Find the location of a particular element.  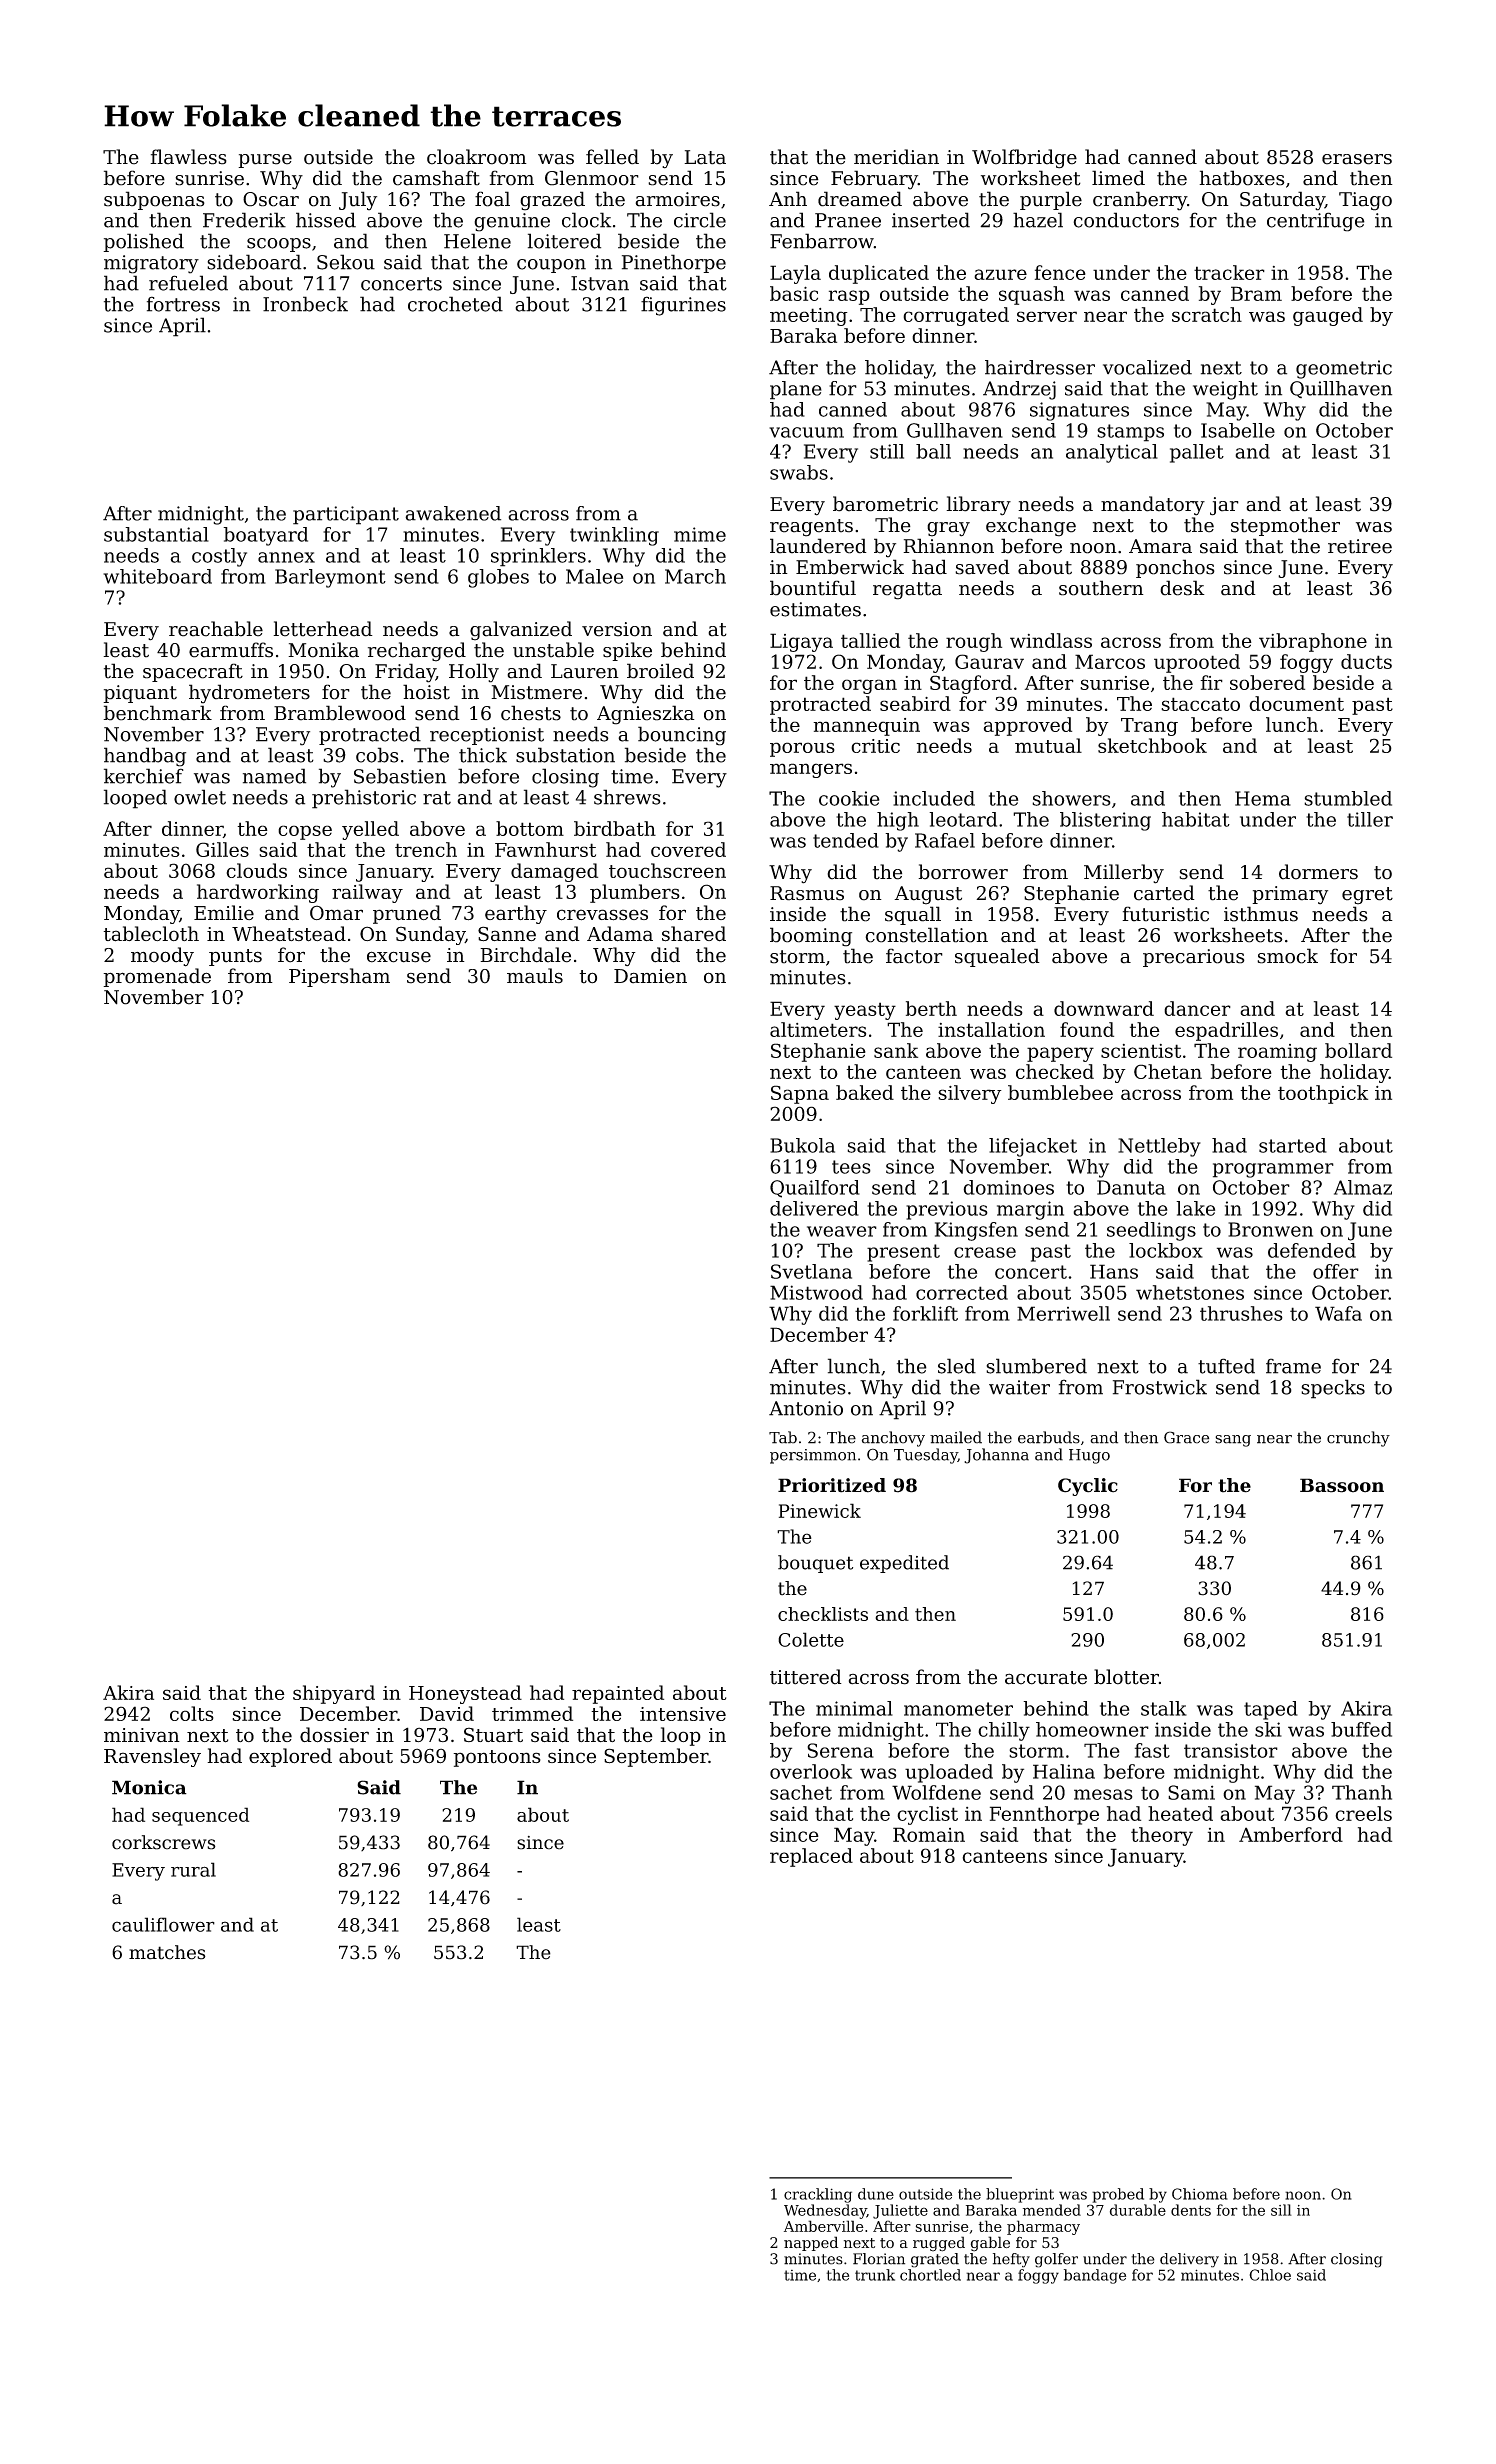

promenade is located at coordinates (157, 977).
